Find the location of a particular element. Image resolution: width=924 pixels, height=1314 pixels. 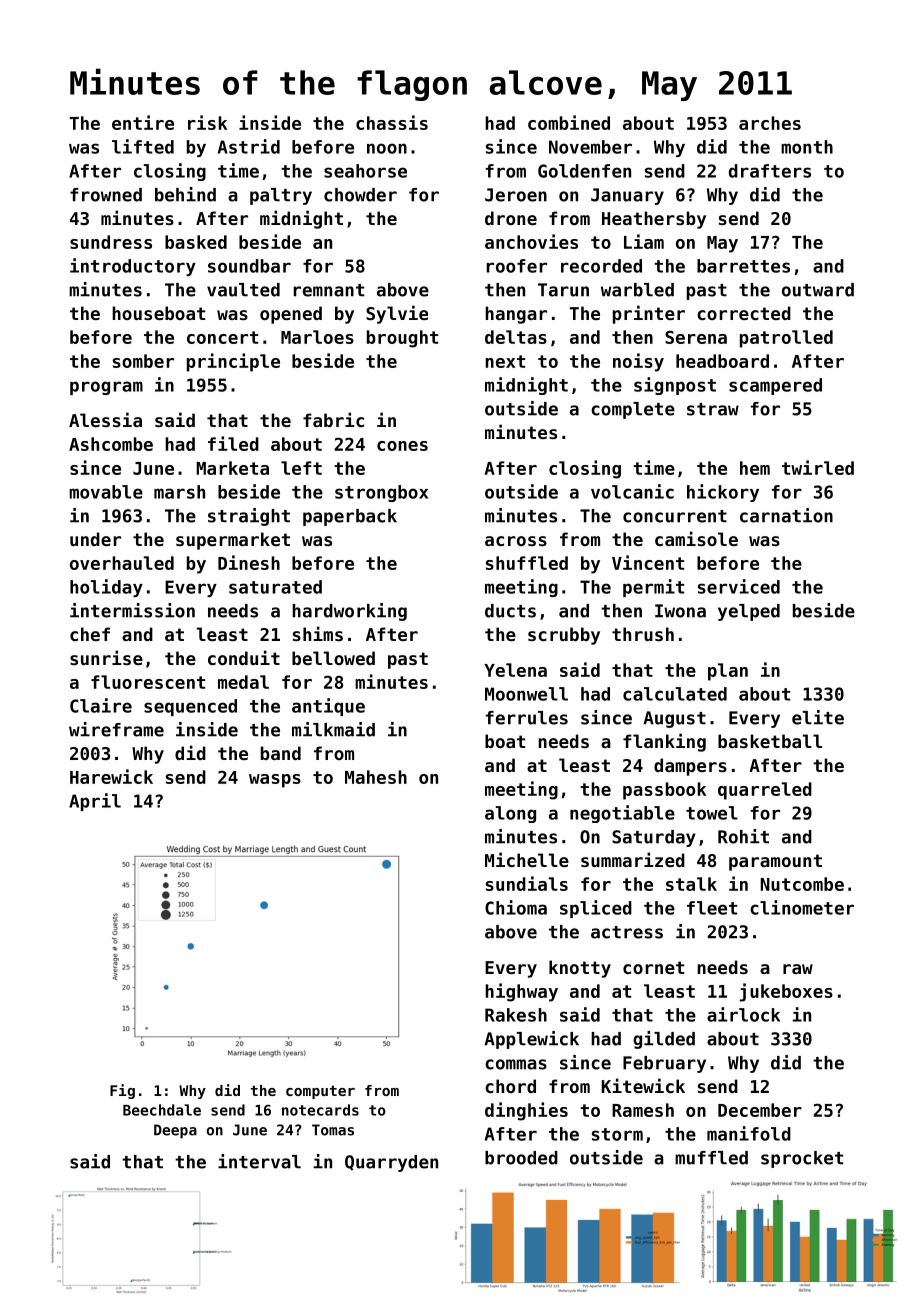

brooded is located at coordinates (521, 1158).
